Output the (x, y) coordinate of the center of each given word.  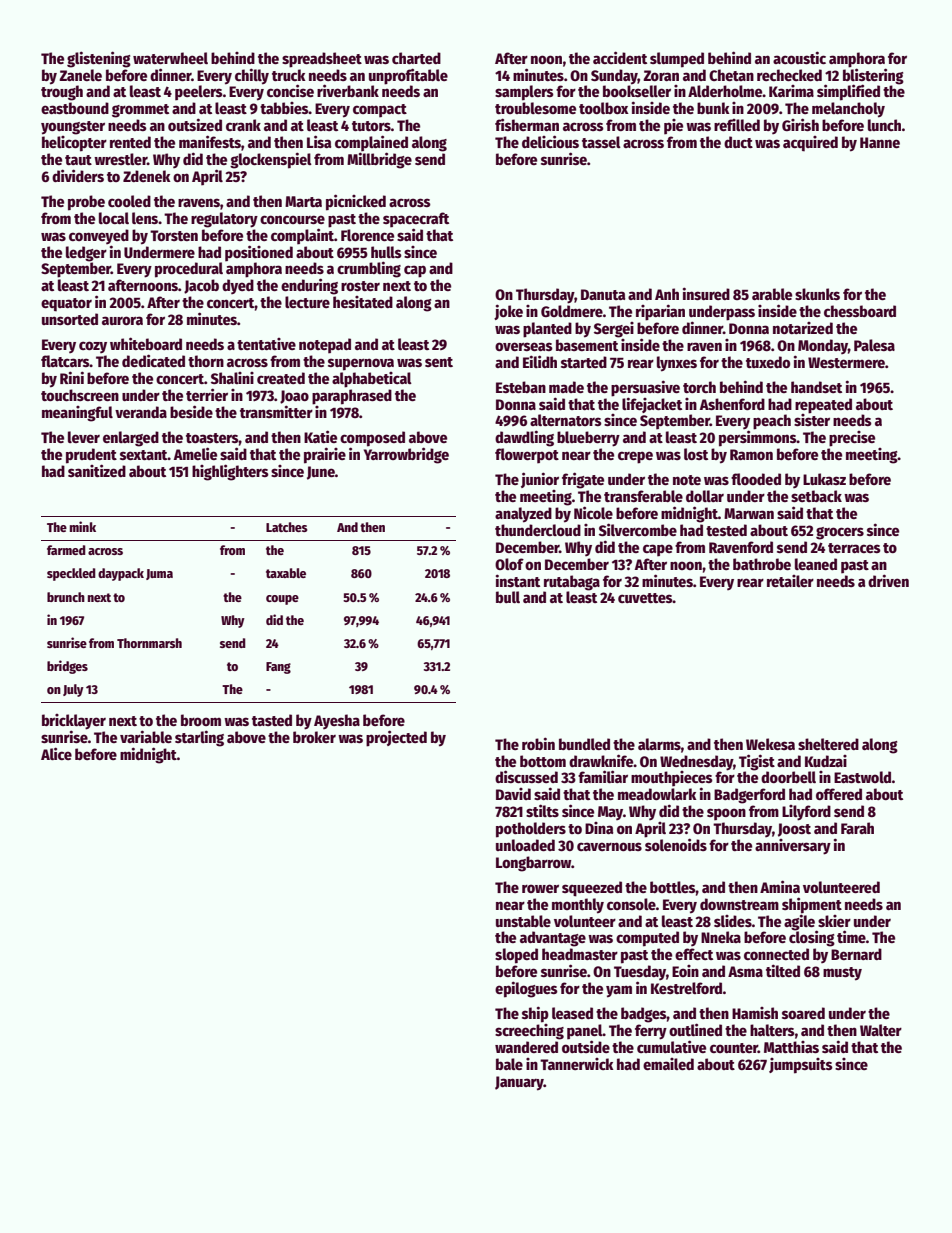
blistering (873, 76)
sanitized (97, 470)
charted (416, 58)
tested (726, 530)
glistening (99, 59)
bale (509, 1064)
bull (508, 597)
